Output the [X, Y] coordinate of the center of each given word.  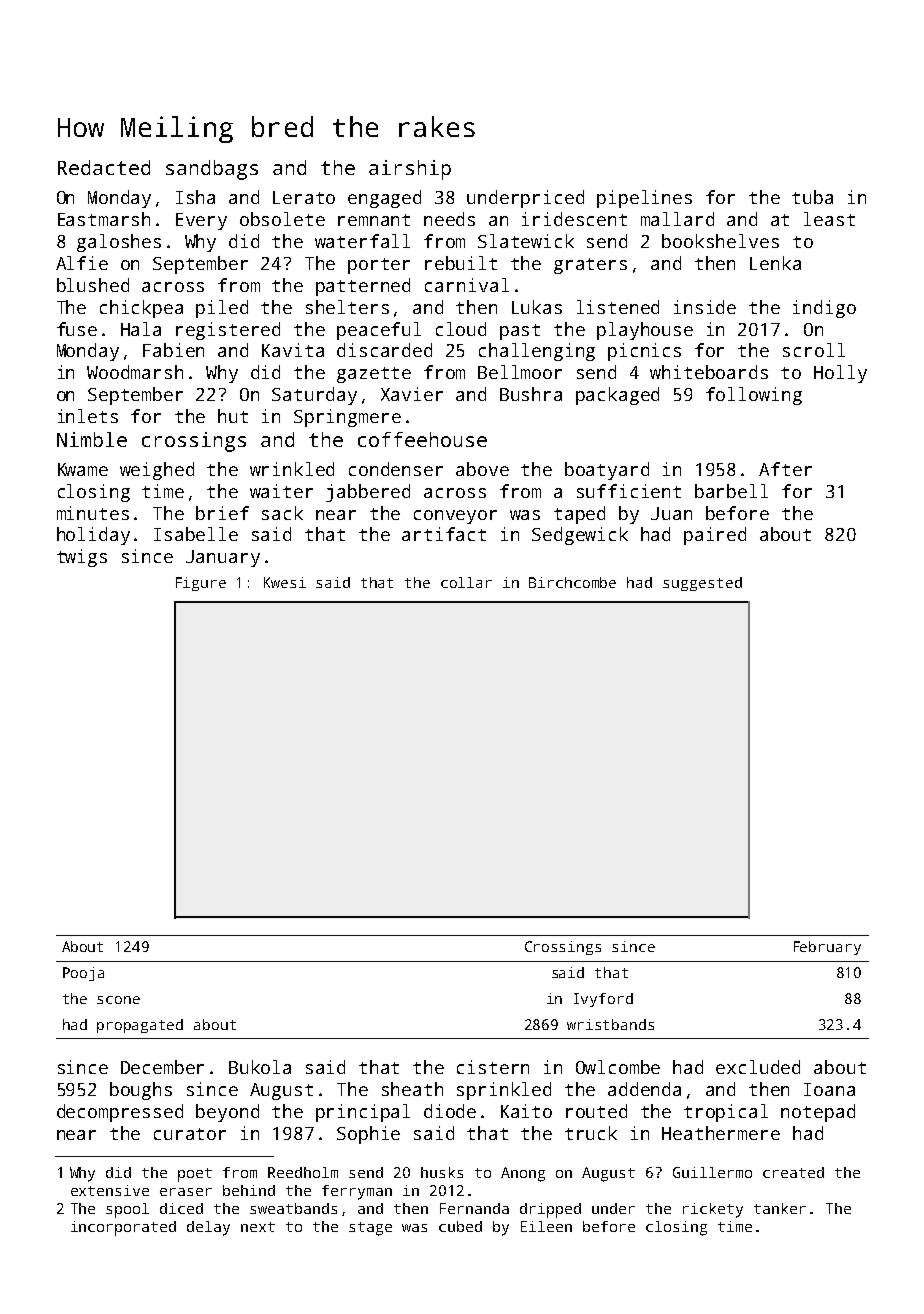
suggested [702, 584]
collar [466, 582]
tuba [812, 197]
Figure [201, 584]
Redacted [104, 167]
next [258, 1227]
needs [449, 219]
